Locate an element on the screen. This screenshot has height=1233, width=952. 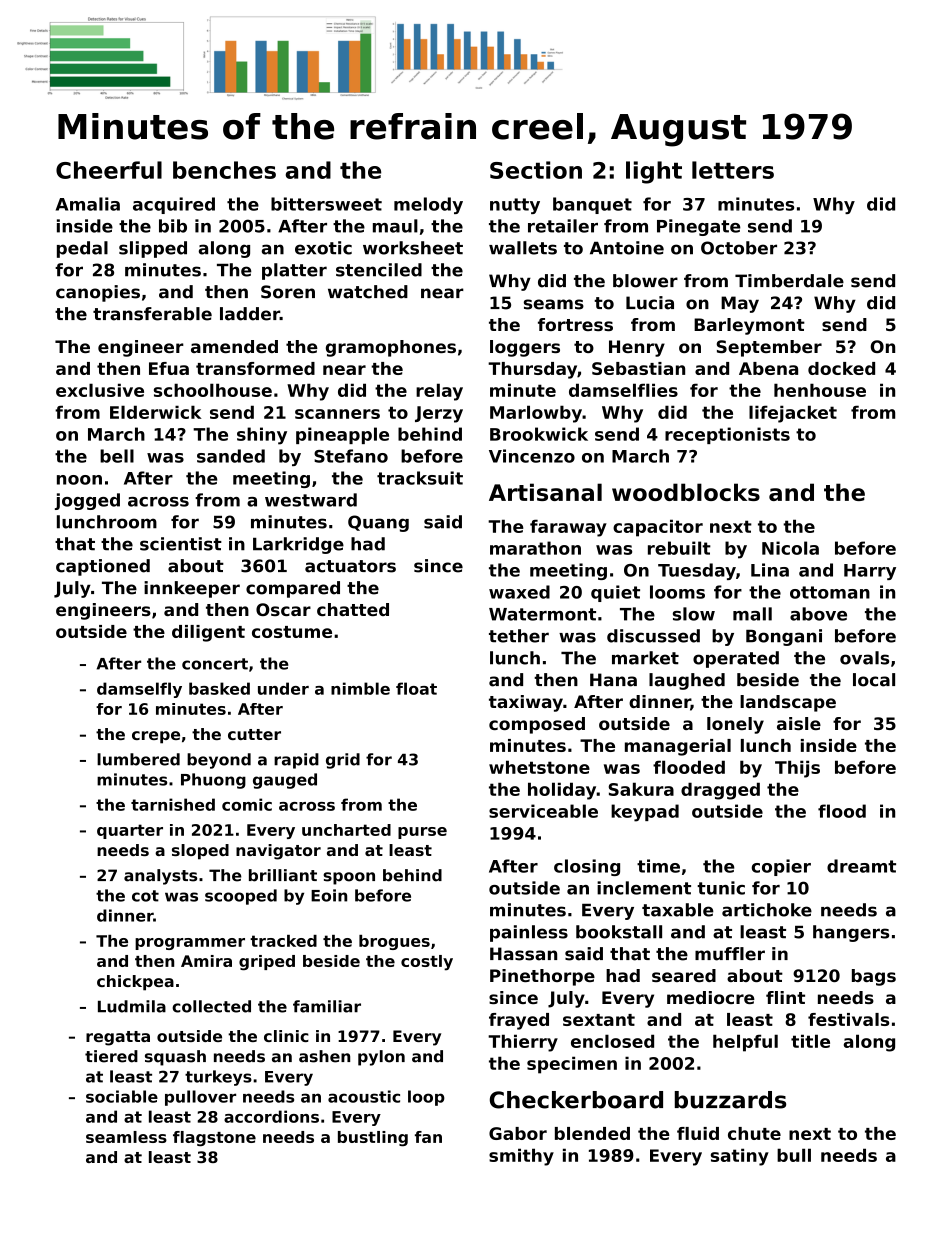
cot is located at coordinates (145, 896).
